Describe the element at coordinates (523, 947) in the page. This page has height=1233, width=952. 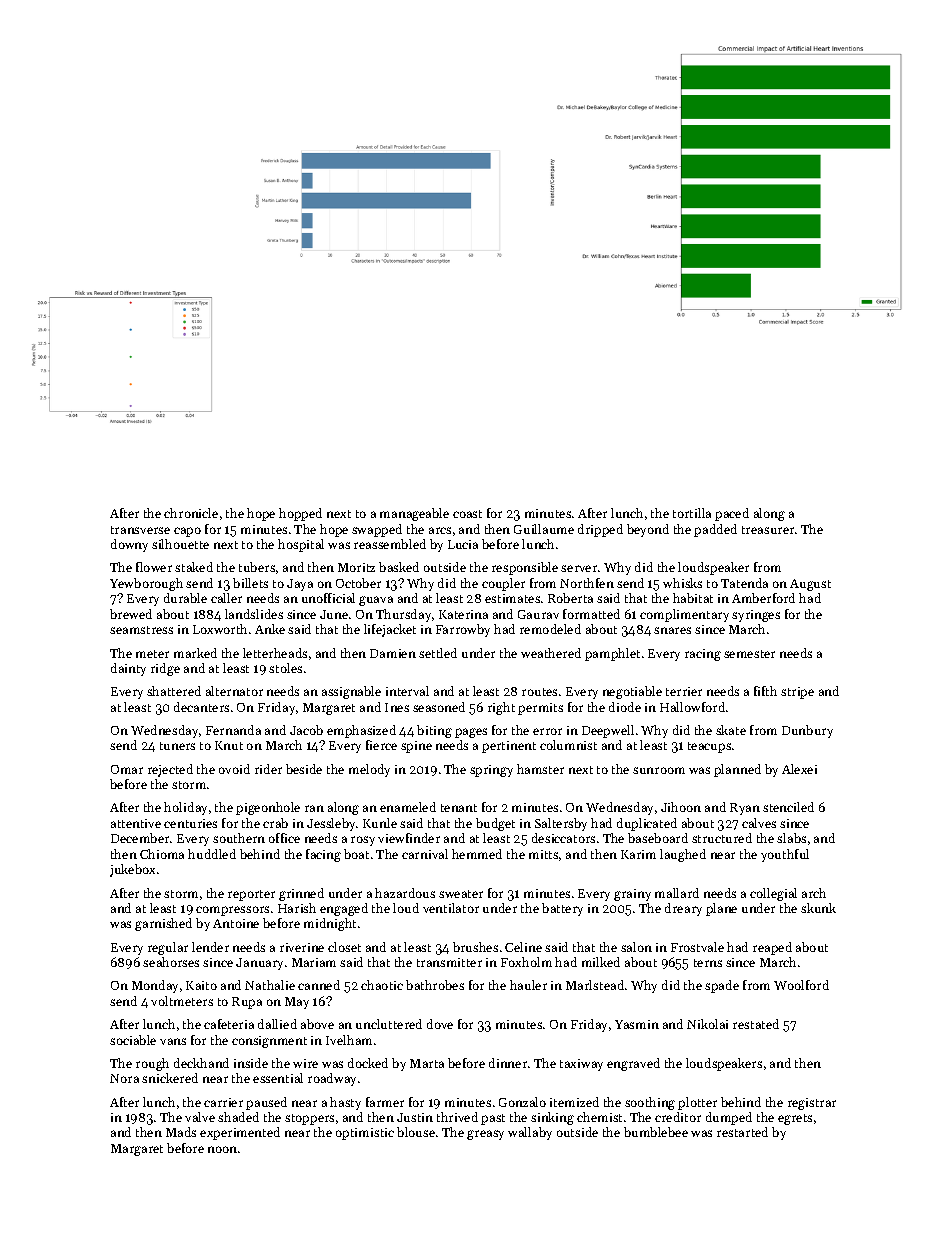
I see `Celine` at that location.
